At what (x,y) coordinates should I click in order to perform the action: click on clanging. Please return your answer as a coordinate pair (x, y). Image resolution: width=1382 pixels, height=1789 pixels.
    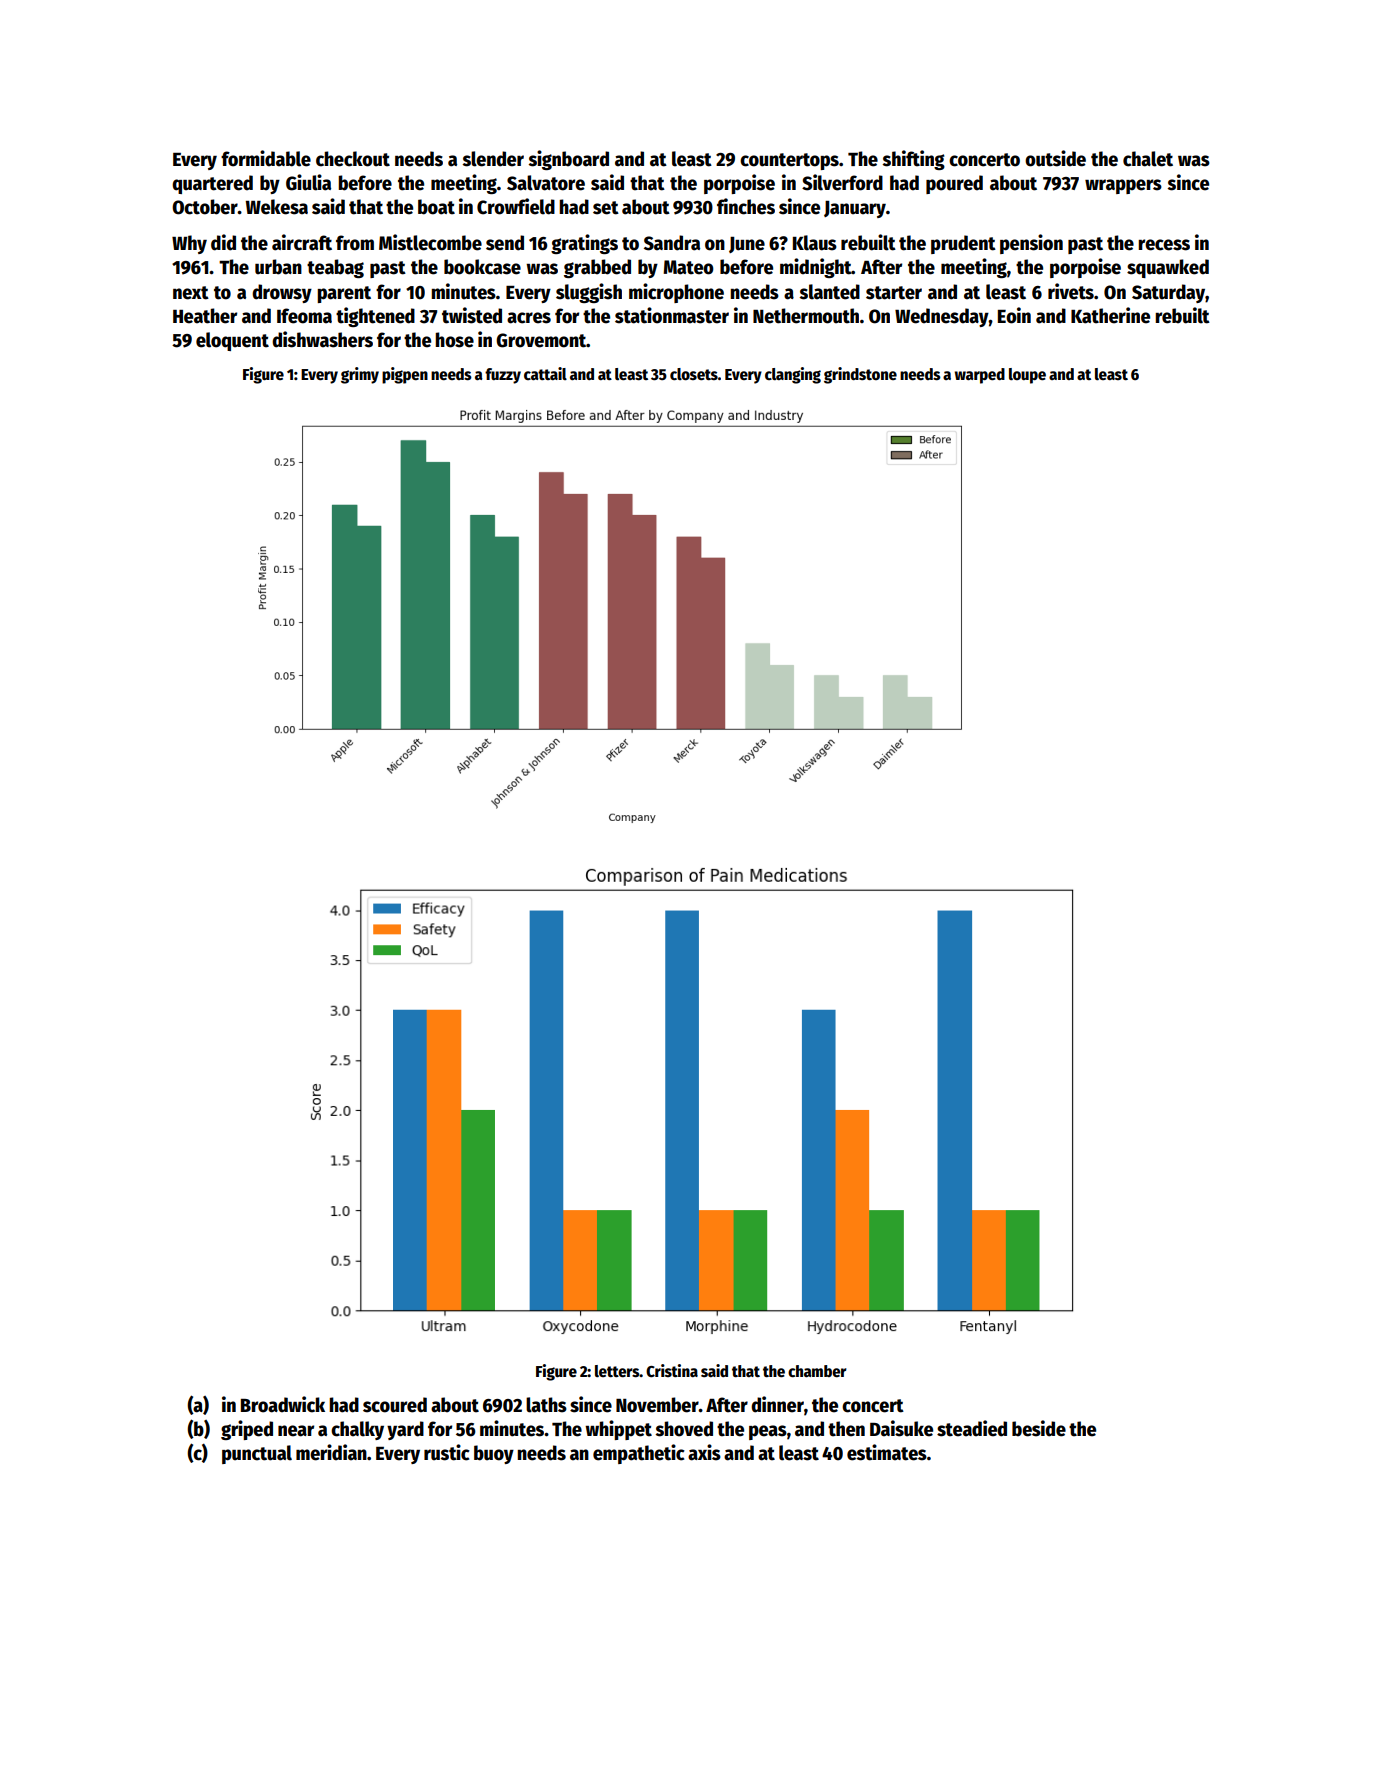
    Looking at the image, I should click on (793, 375).
